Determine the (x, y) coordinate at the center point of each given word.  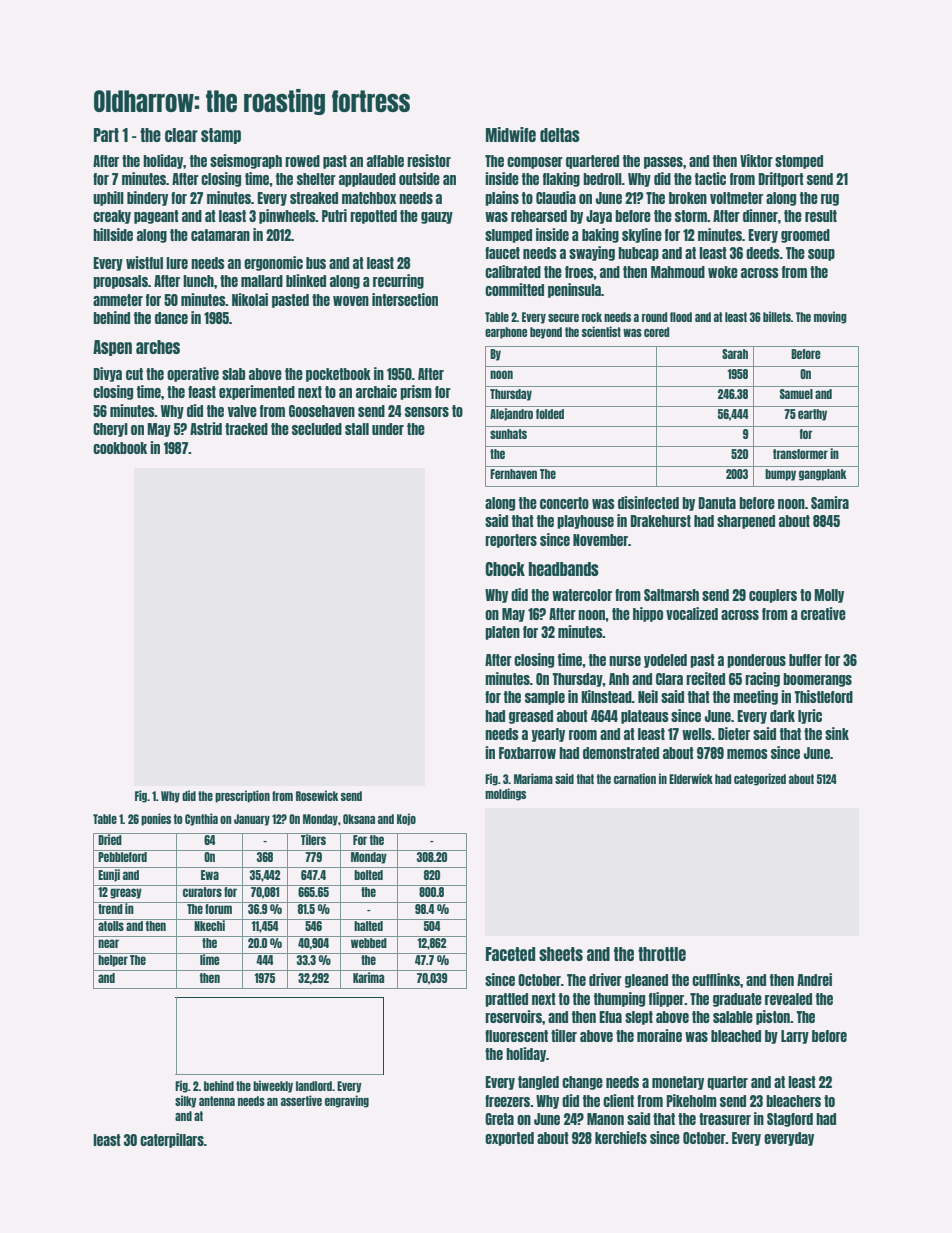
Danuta (717, 503)
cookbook (120, 448)
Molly (829, 596)
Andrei (814, 979)
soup (821, 255)
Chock (505, 569)
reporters (511, 541)
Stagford (790, 1120)
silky (186, 1101)
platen (502, 633)
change (582, 1083)
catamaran (220, 235)
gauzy (437, 218)
